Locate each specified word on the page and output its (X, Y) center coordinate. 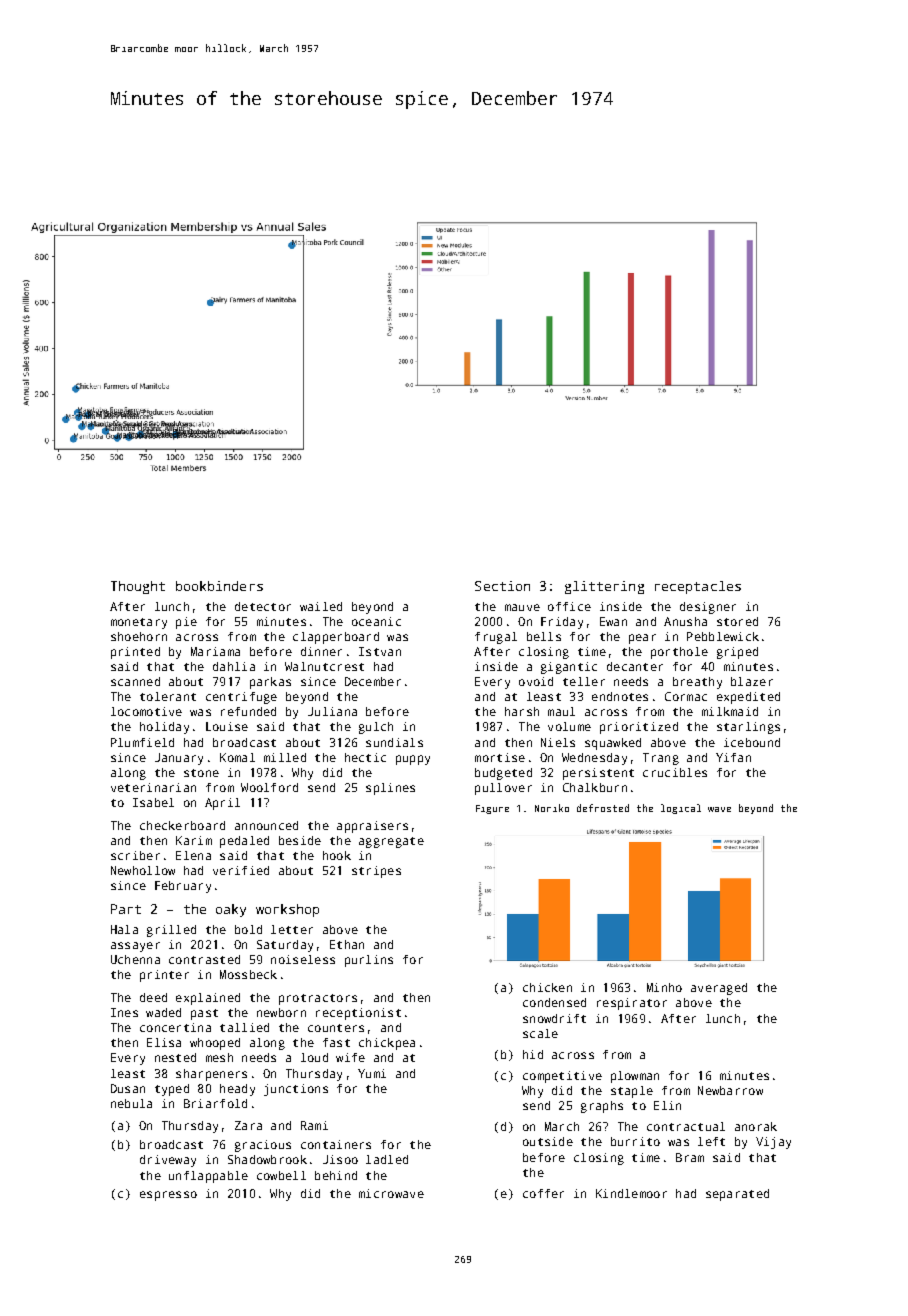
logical (681, 809)
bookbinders (219, 586)
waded (163, 1012)
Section (502, 586)
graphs (602, 1107)
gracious (263, 1146)
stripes (376, 872)
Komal (237, 757)
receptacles (698, 587)
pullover (503, 789)
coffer (543, 1193)
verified (241, 870)
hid (533, 1054)
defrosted (603, 808)
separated (737, 1195)
